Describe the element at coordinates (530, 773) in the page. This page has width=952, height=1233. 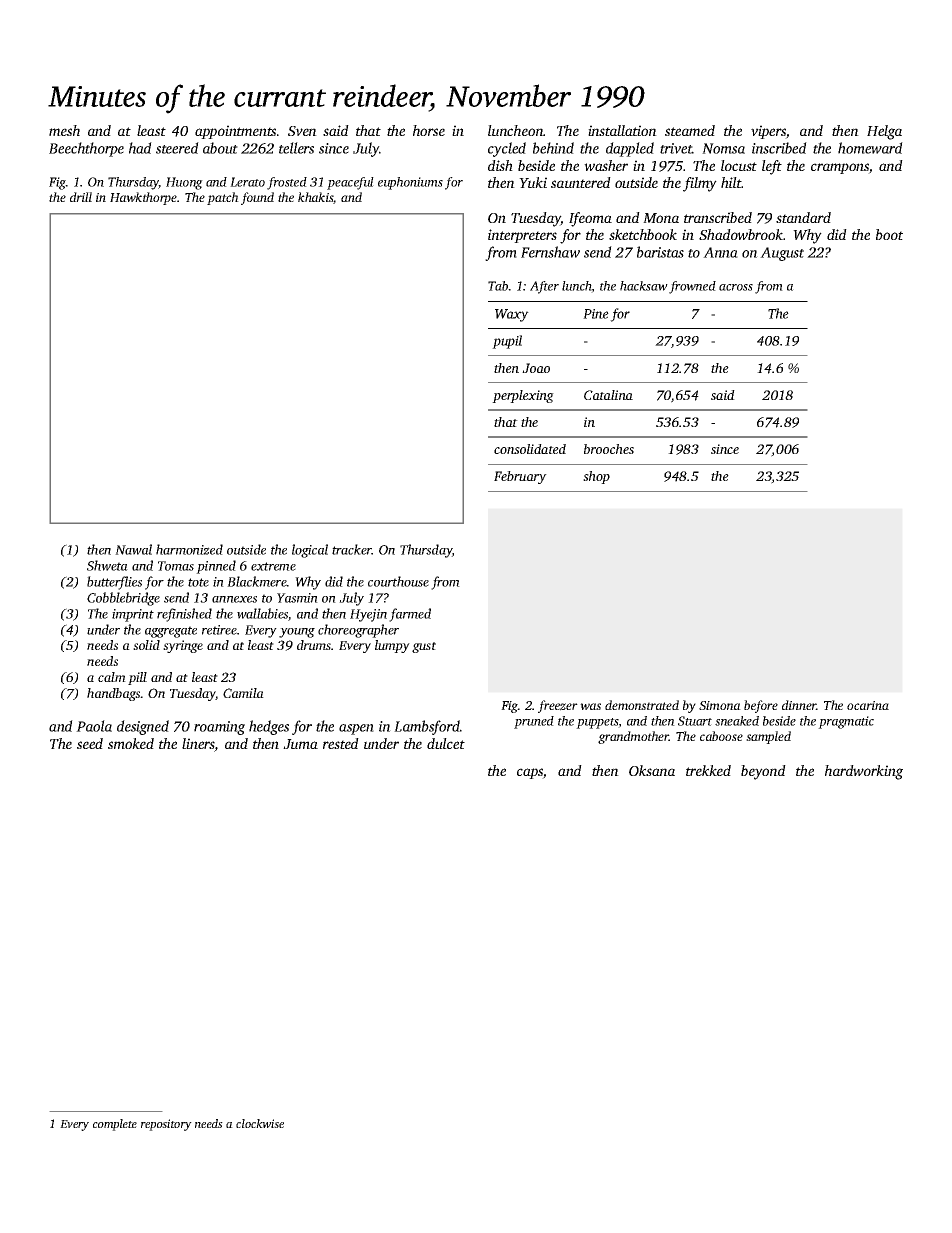
I see `caps` at that location.
